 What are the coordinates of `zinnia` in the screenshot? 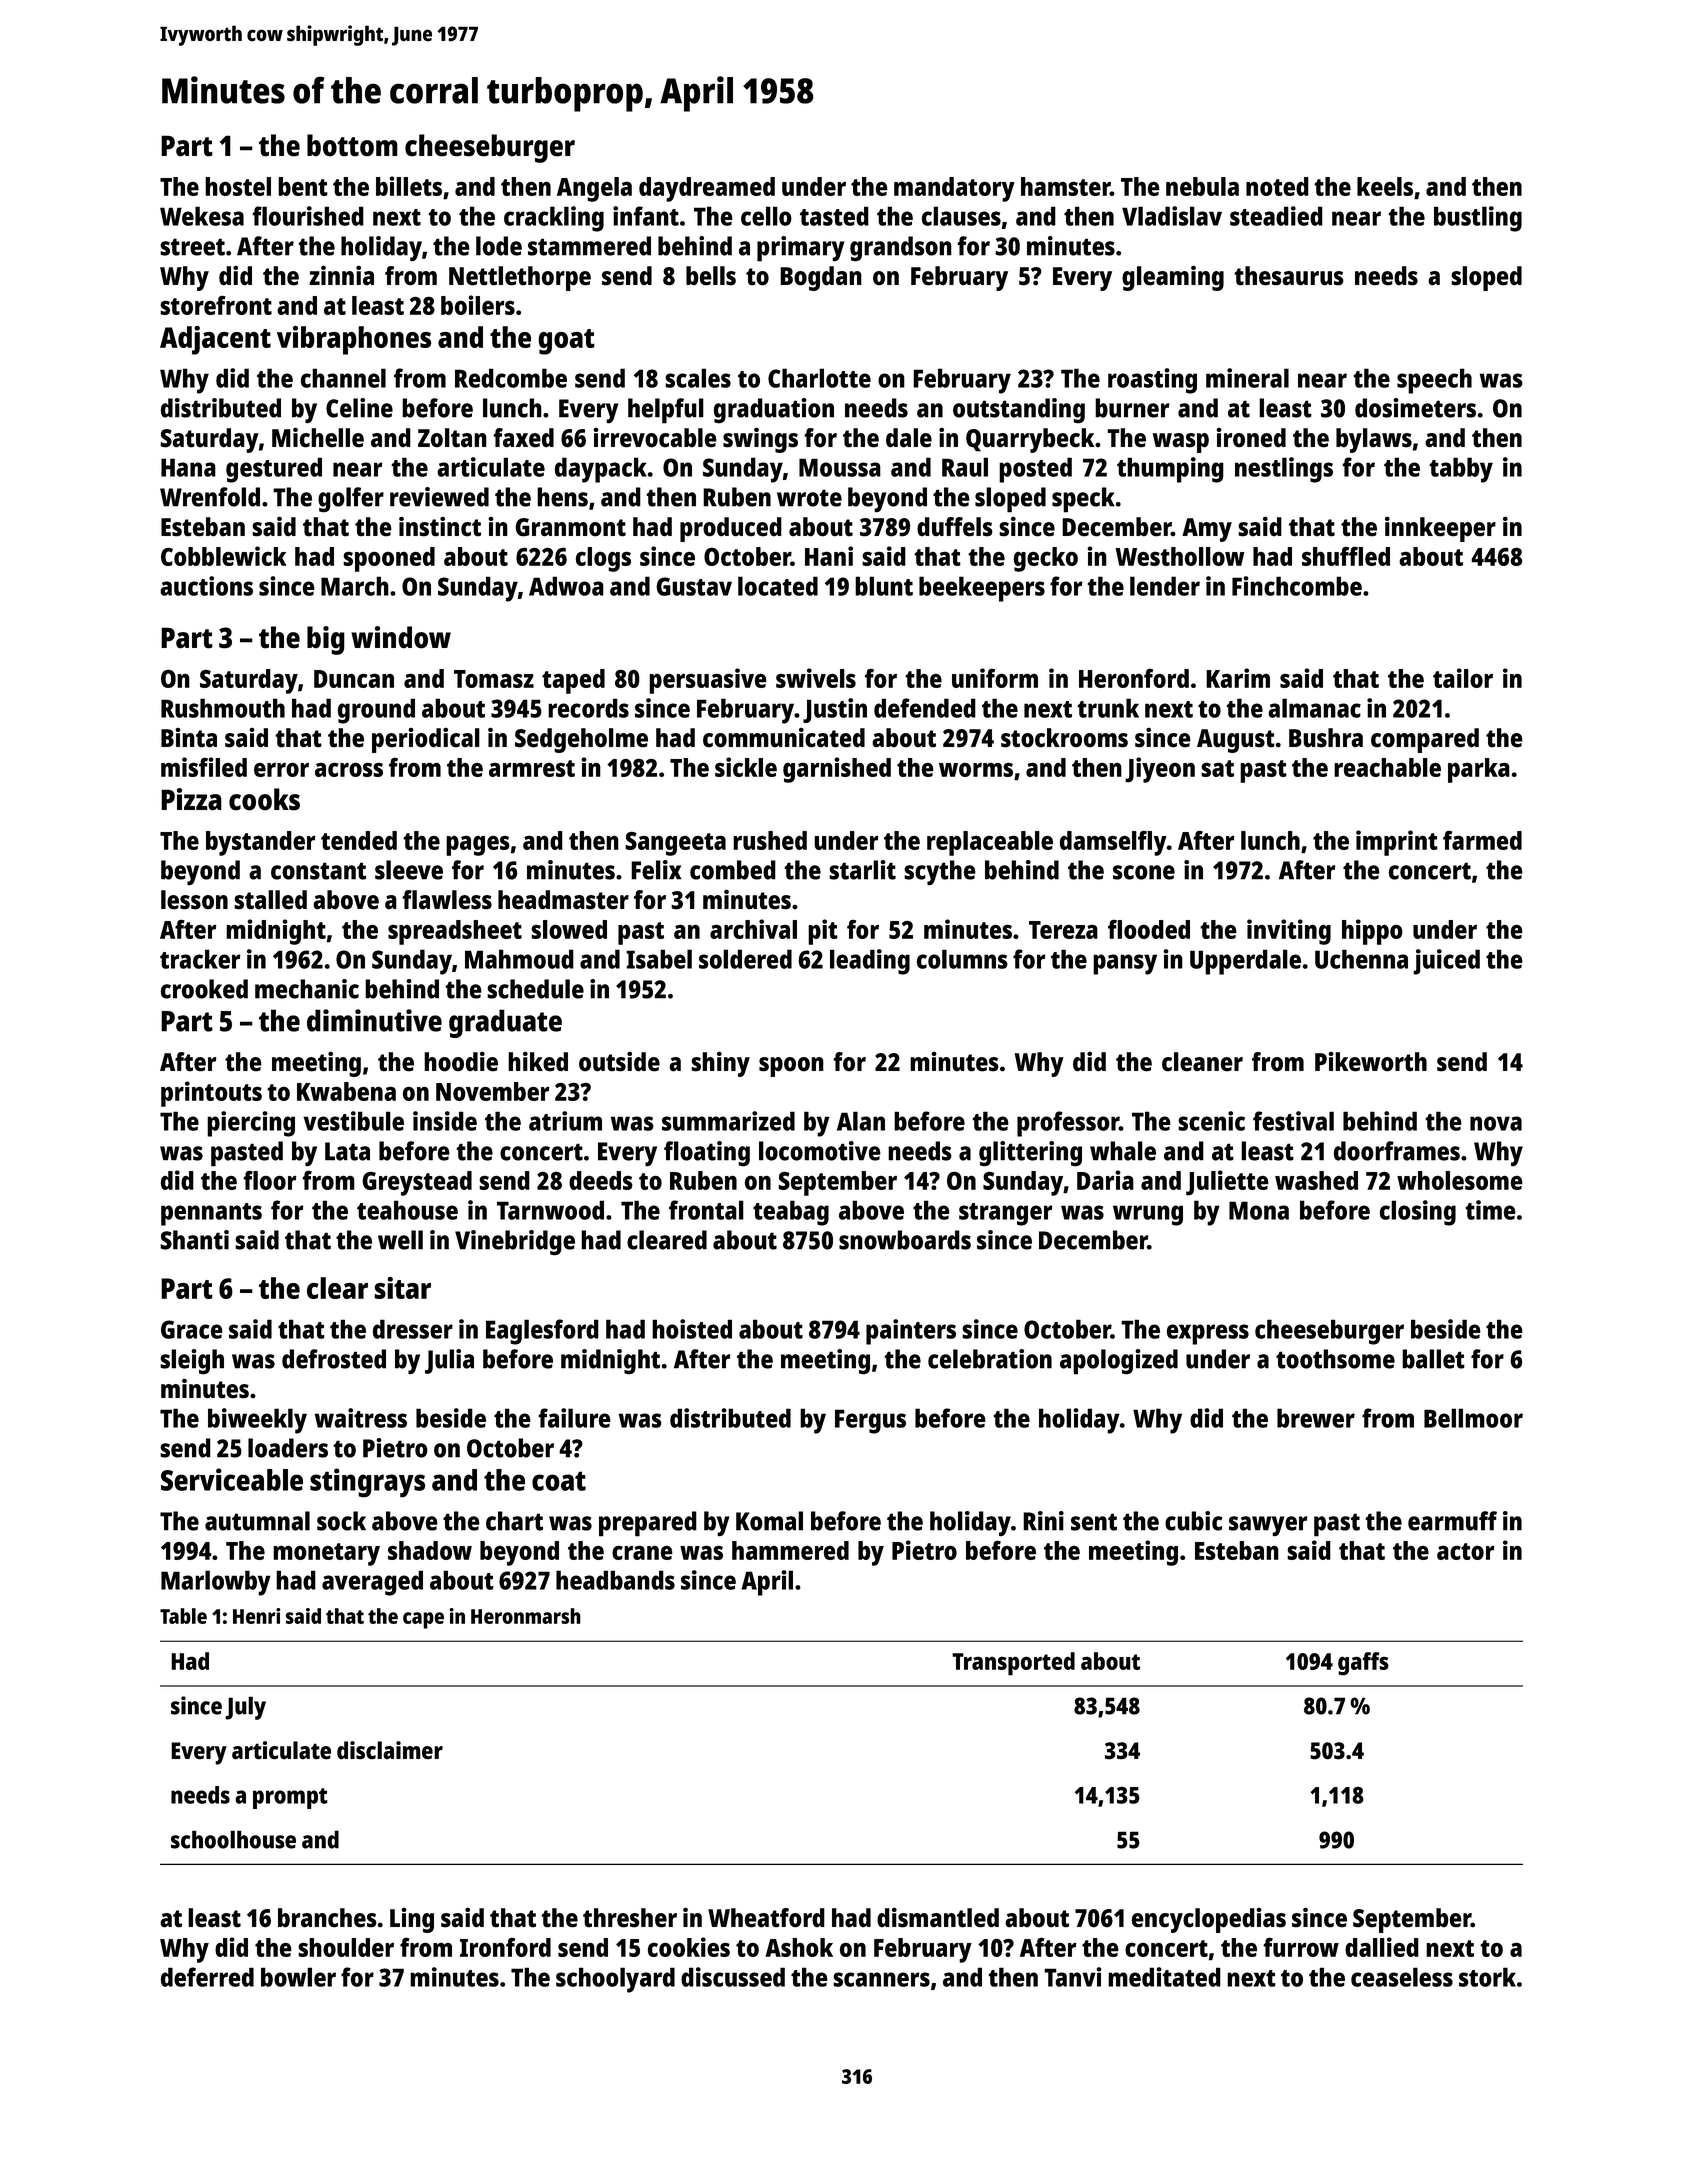 It's located at (341, 275).
